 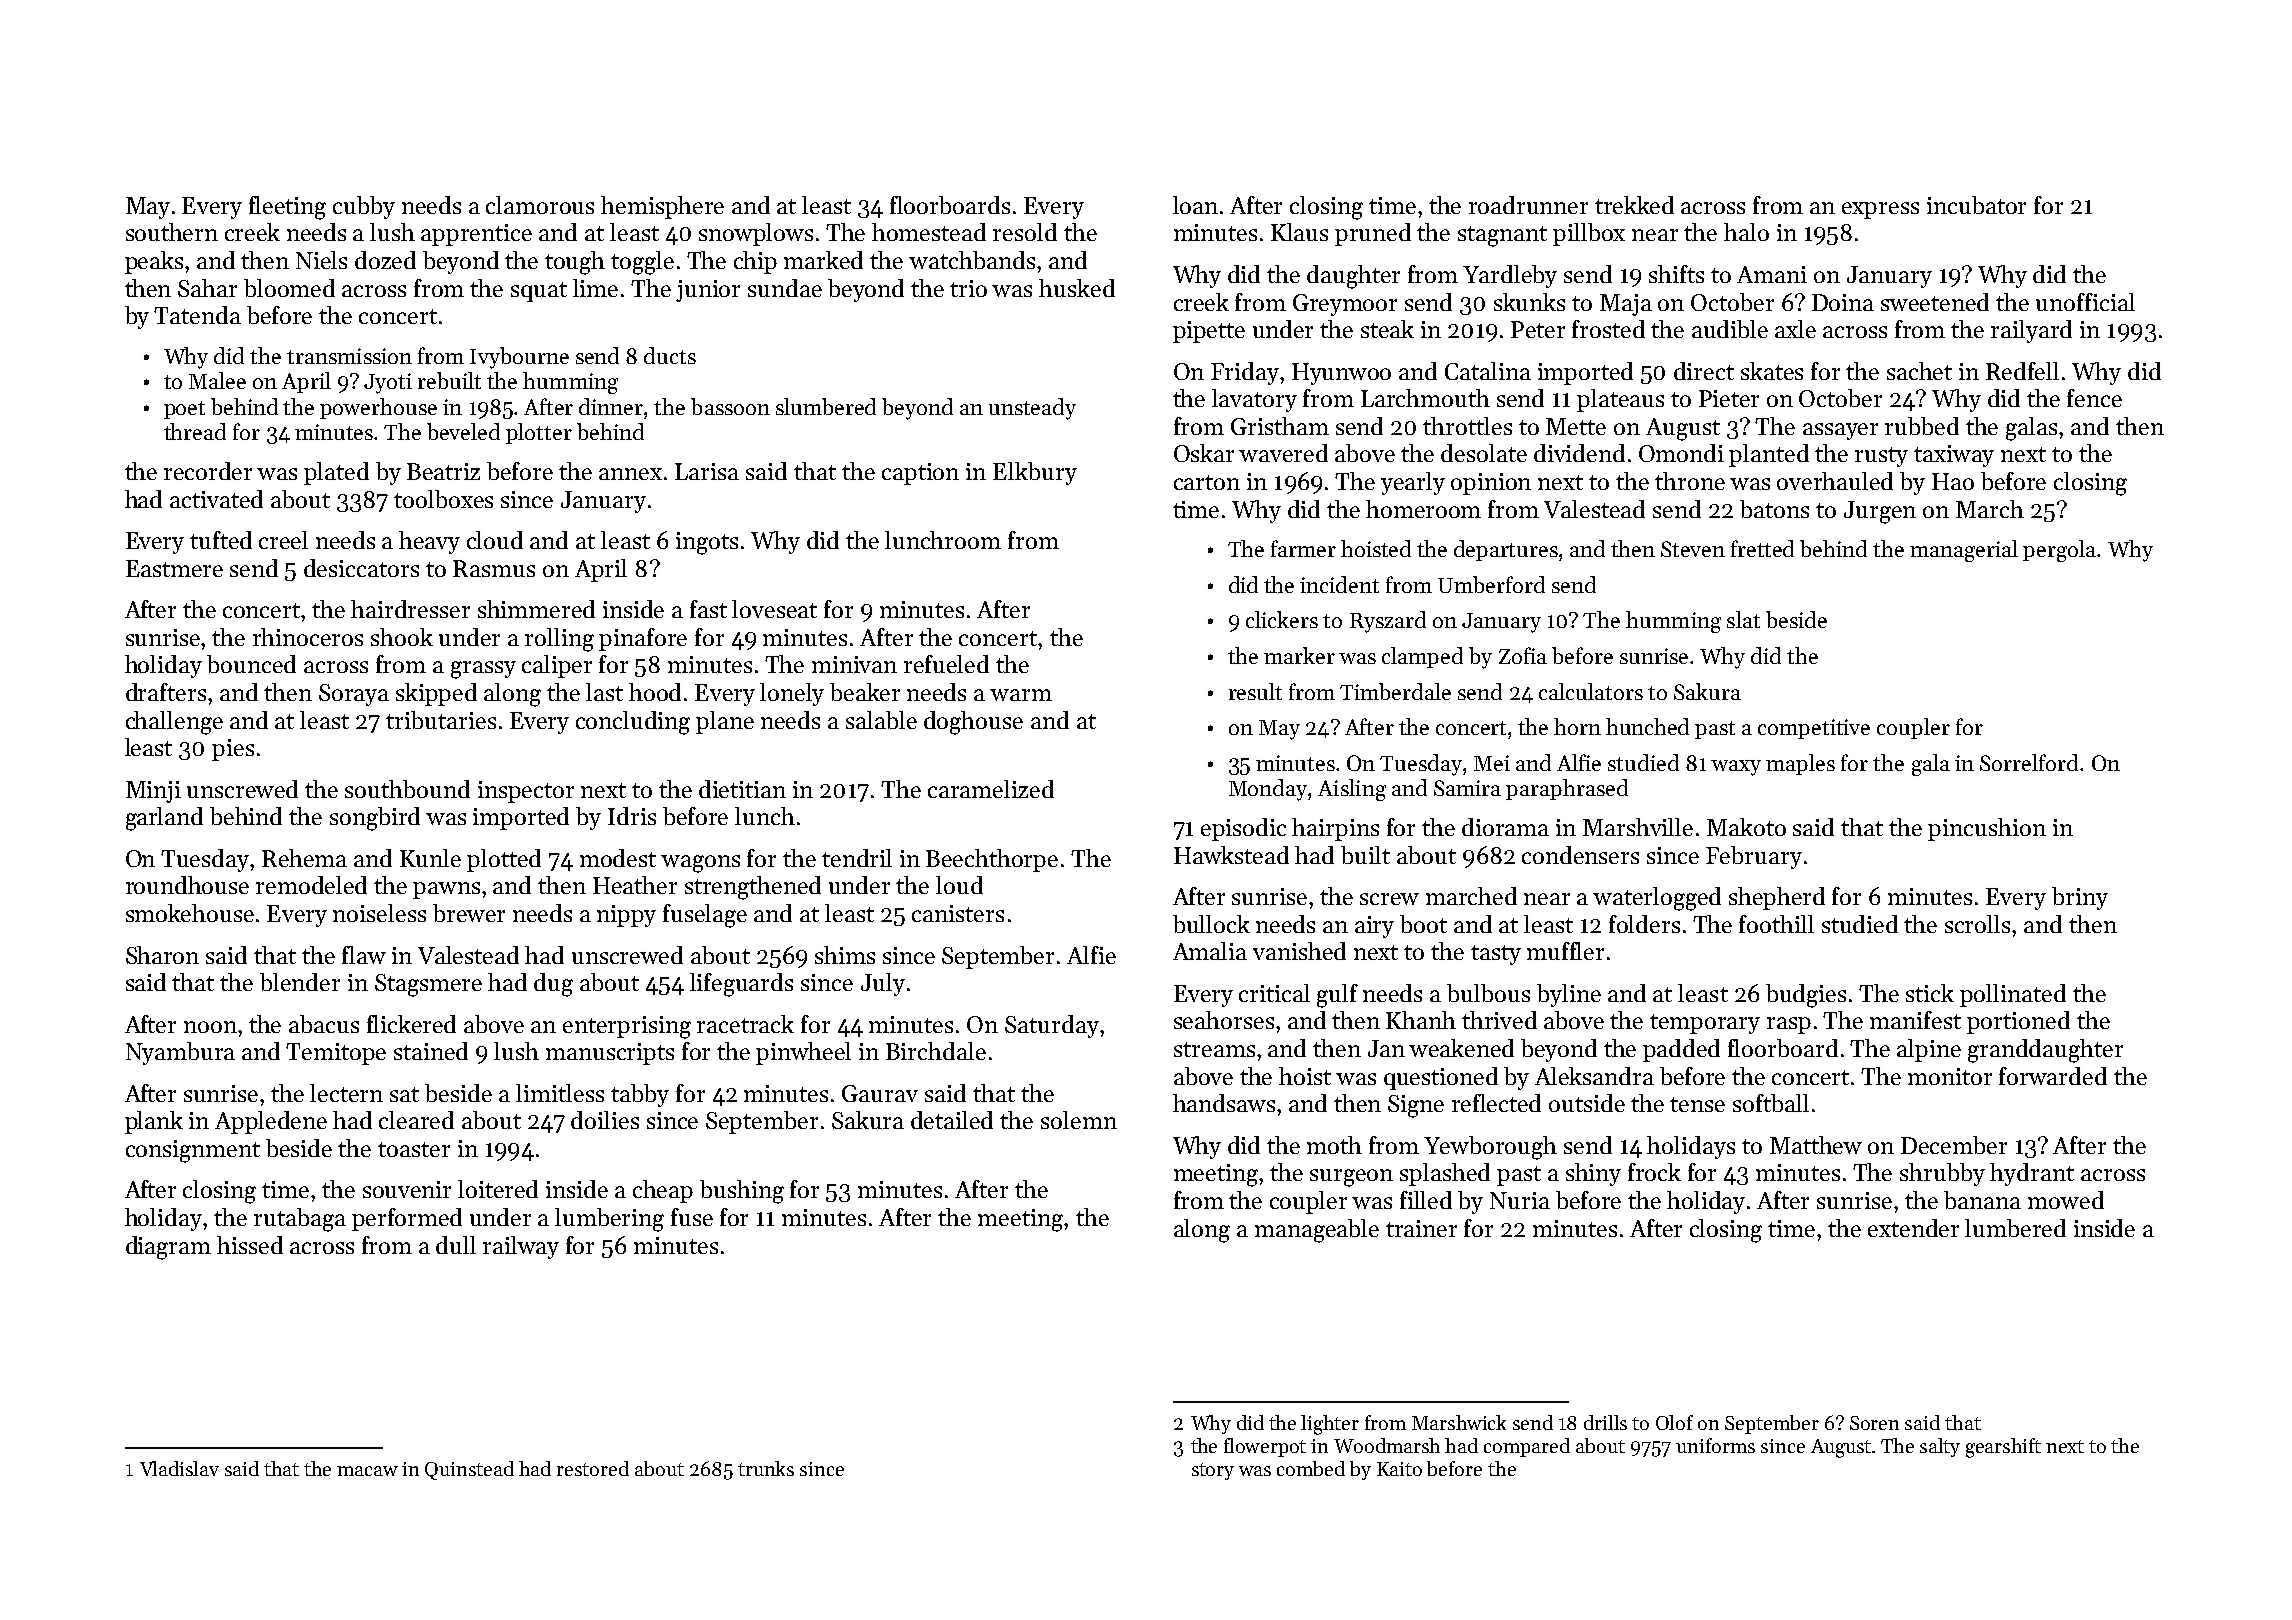 What do you see at coordinates (1681, 453) in the screenshot?
I see `Omondi` at bounding box center [1681, 453].
